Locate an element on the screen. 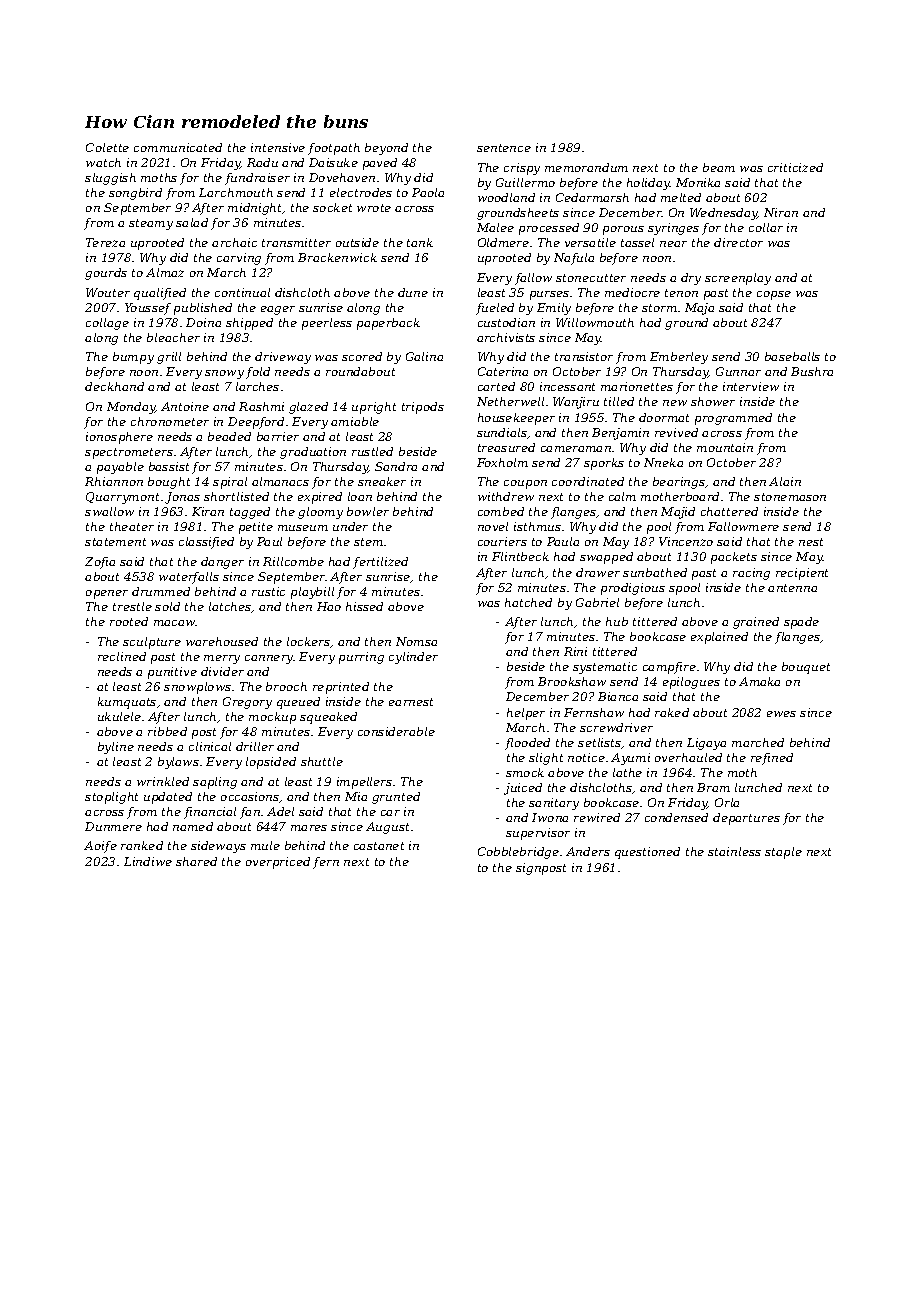 The image size is (924, 1308). Bushra is located at coordinates (812, 371).
